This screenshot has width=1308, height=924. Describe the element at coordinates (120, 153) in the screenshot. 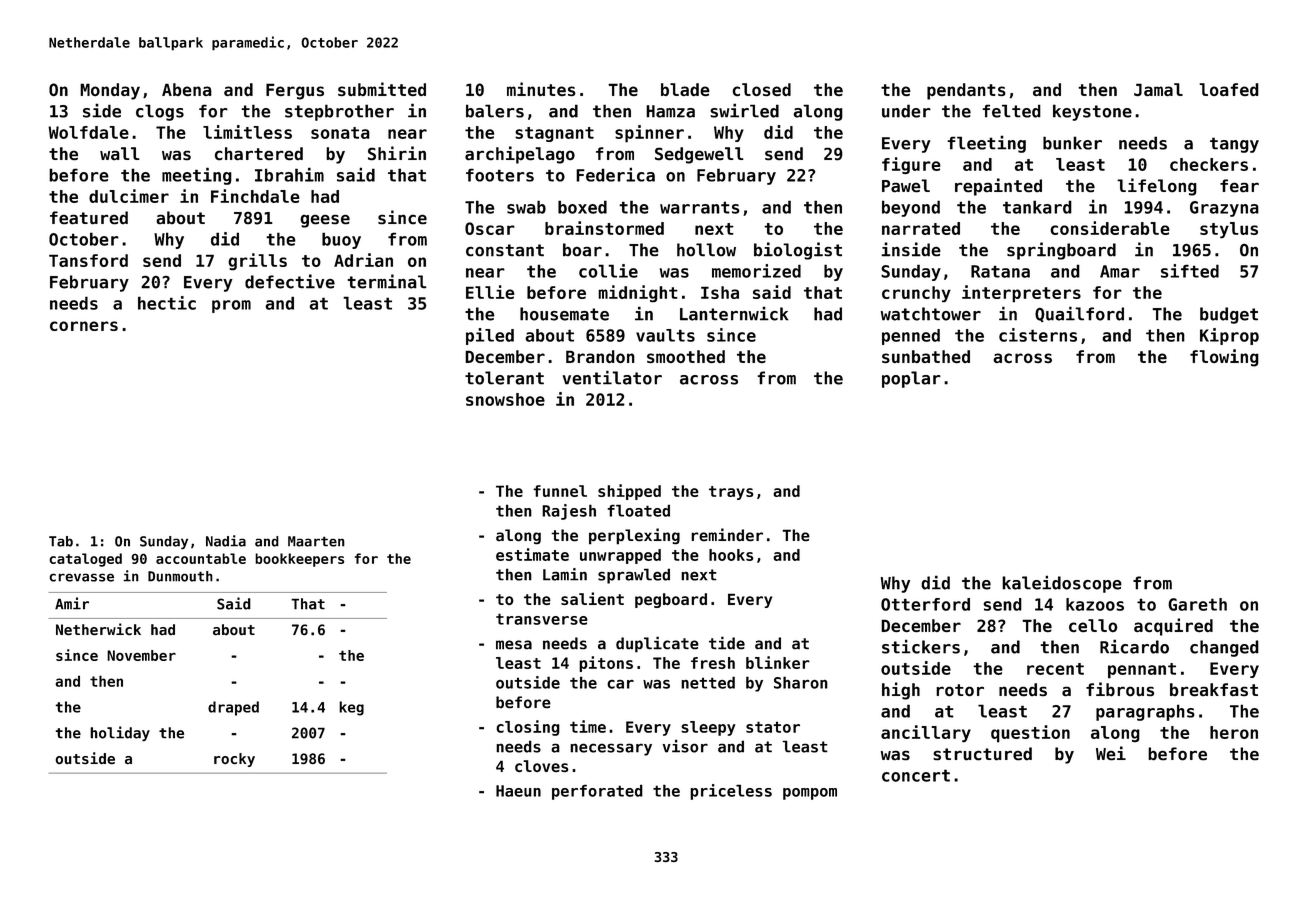

I see `wall` at that location.
